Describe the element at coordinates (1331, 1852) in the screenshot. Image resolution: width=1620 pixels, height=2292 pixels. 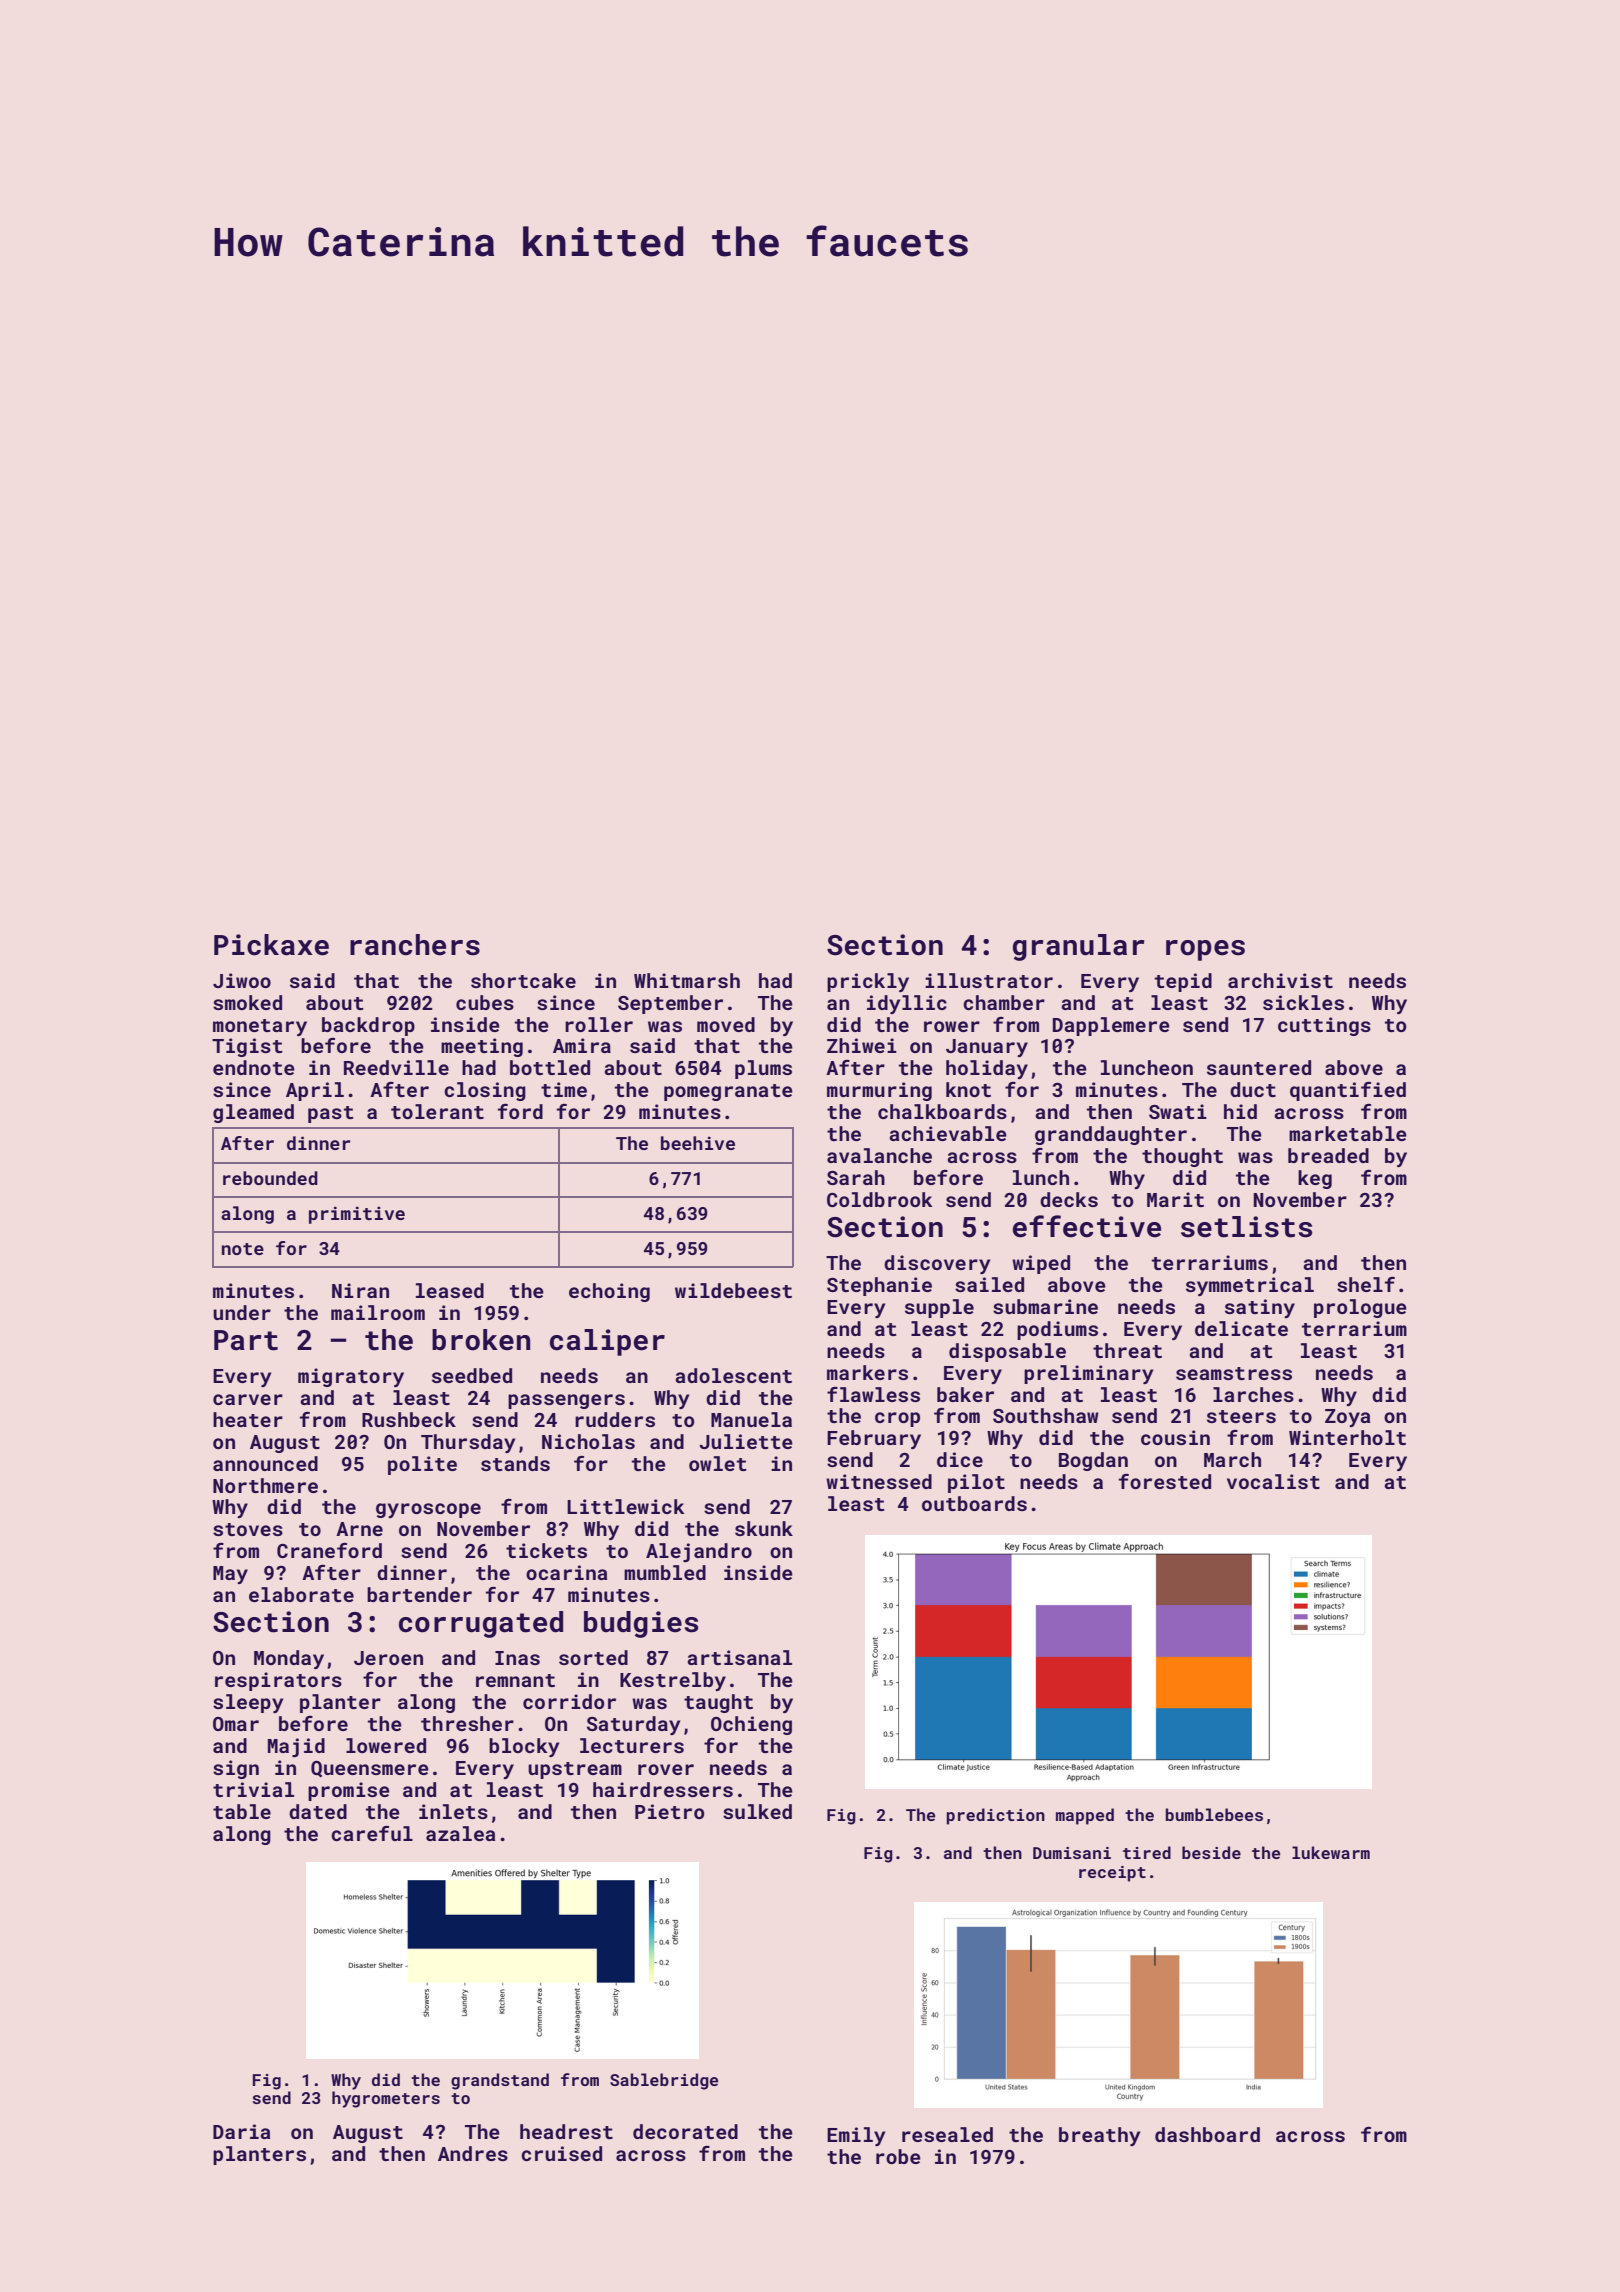
I see `lukewarm` at that location.
